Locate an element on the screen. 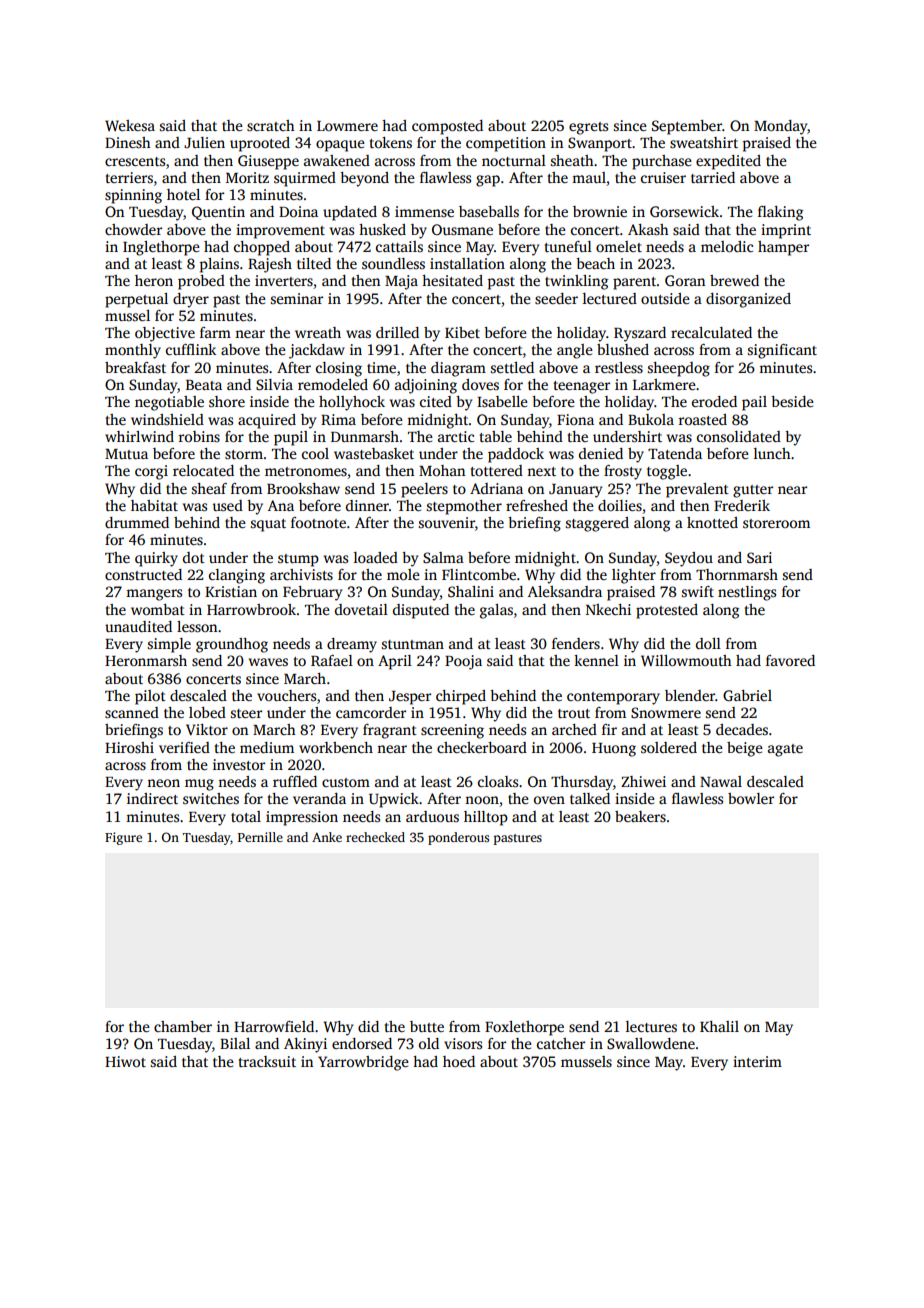 The height and width of the screenshot is (1308, 924). Foxlethorpe is located at coordinates (524, 1028).
